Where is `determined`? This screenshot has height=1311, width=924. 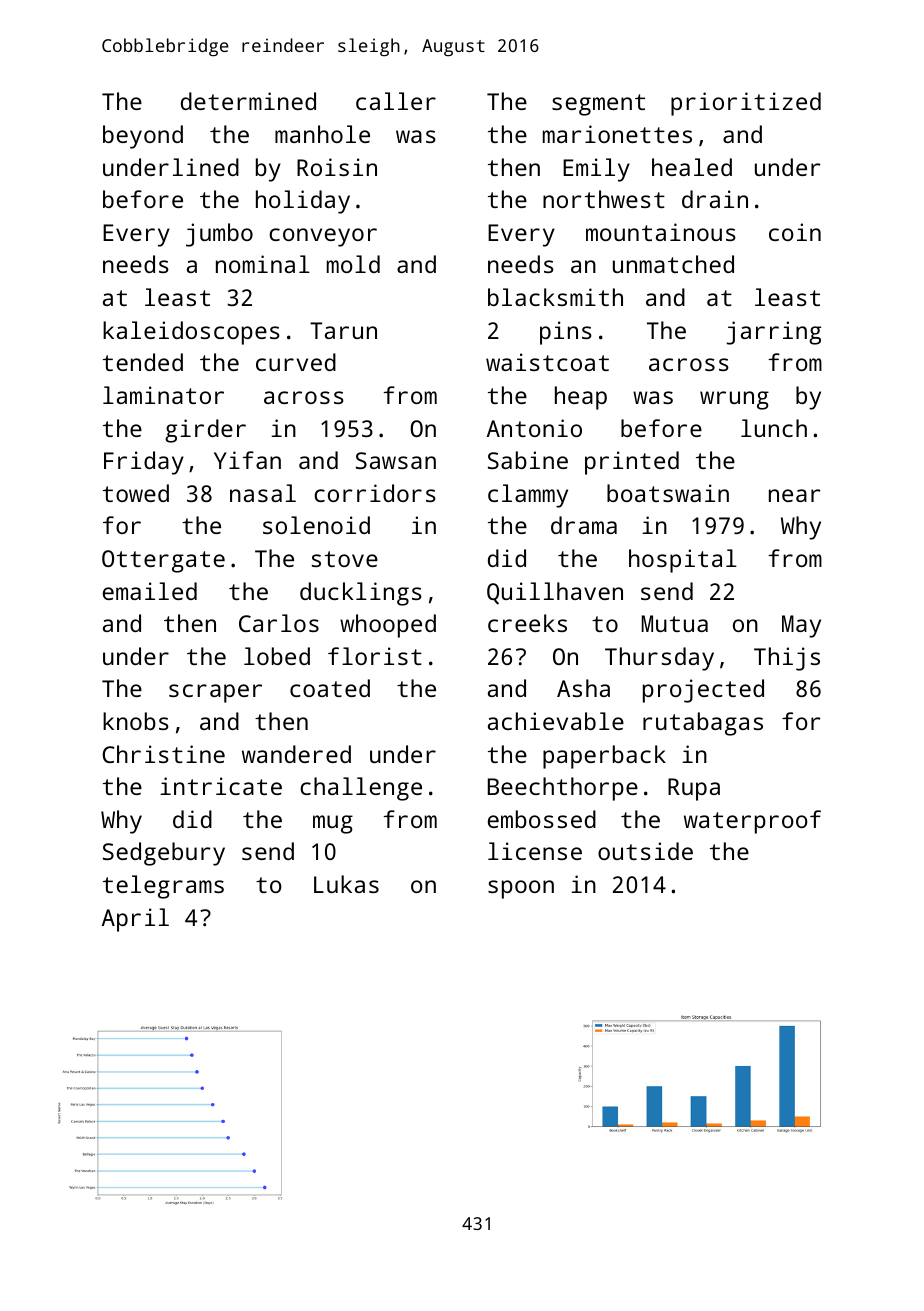 determined is located at coordinates (248, 101).
